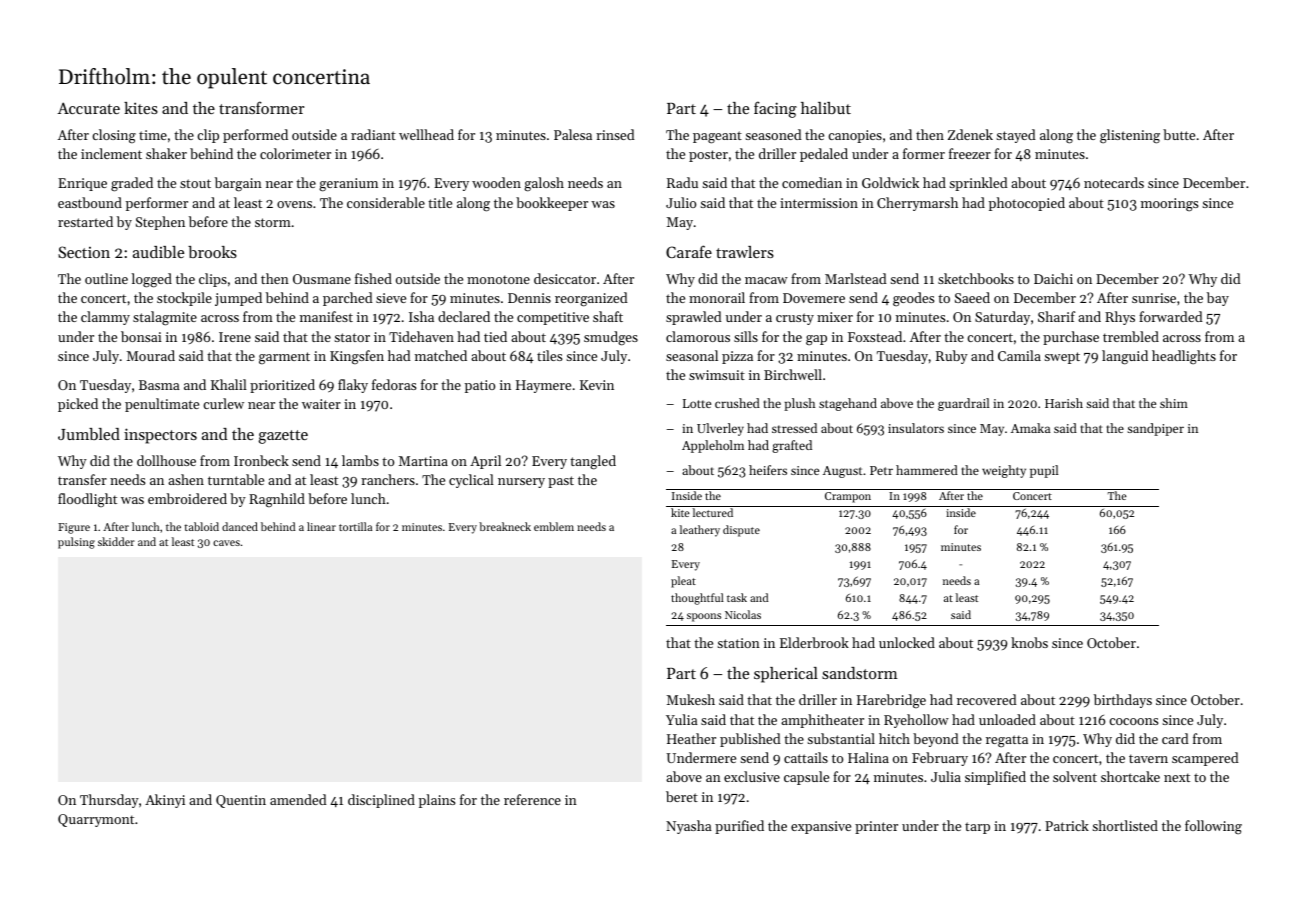 This screenshot has height=924, width=1308. Describe the element at coordinates (1218, 299) in the screenshot. I see `bay` at that location.
